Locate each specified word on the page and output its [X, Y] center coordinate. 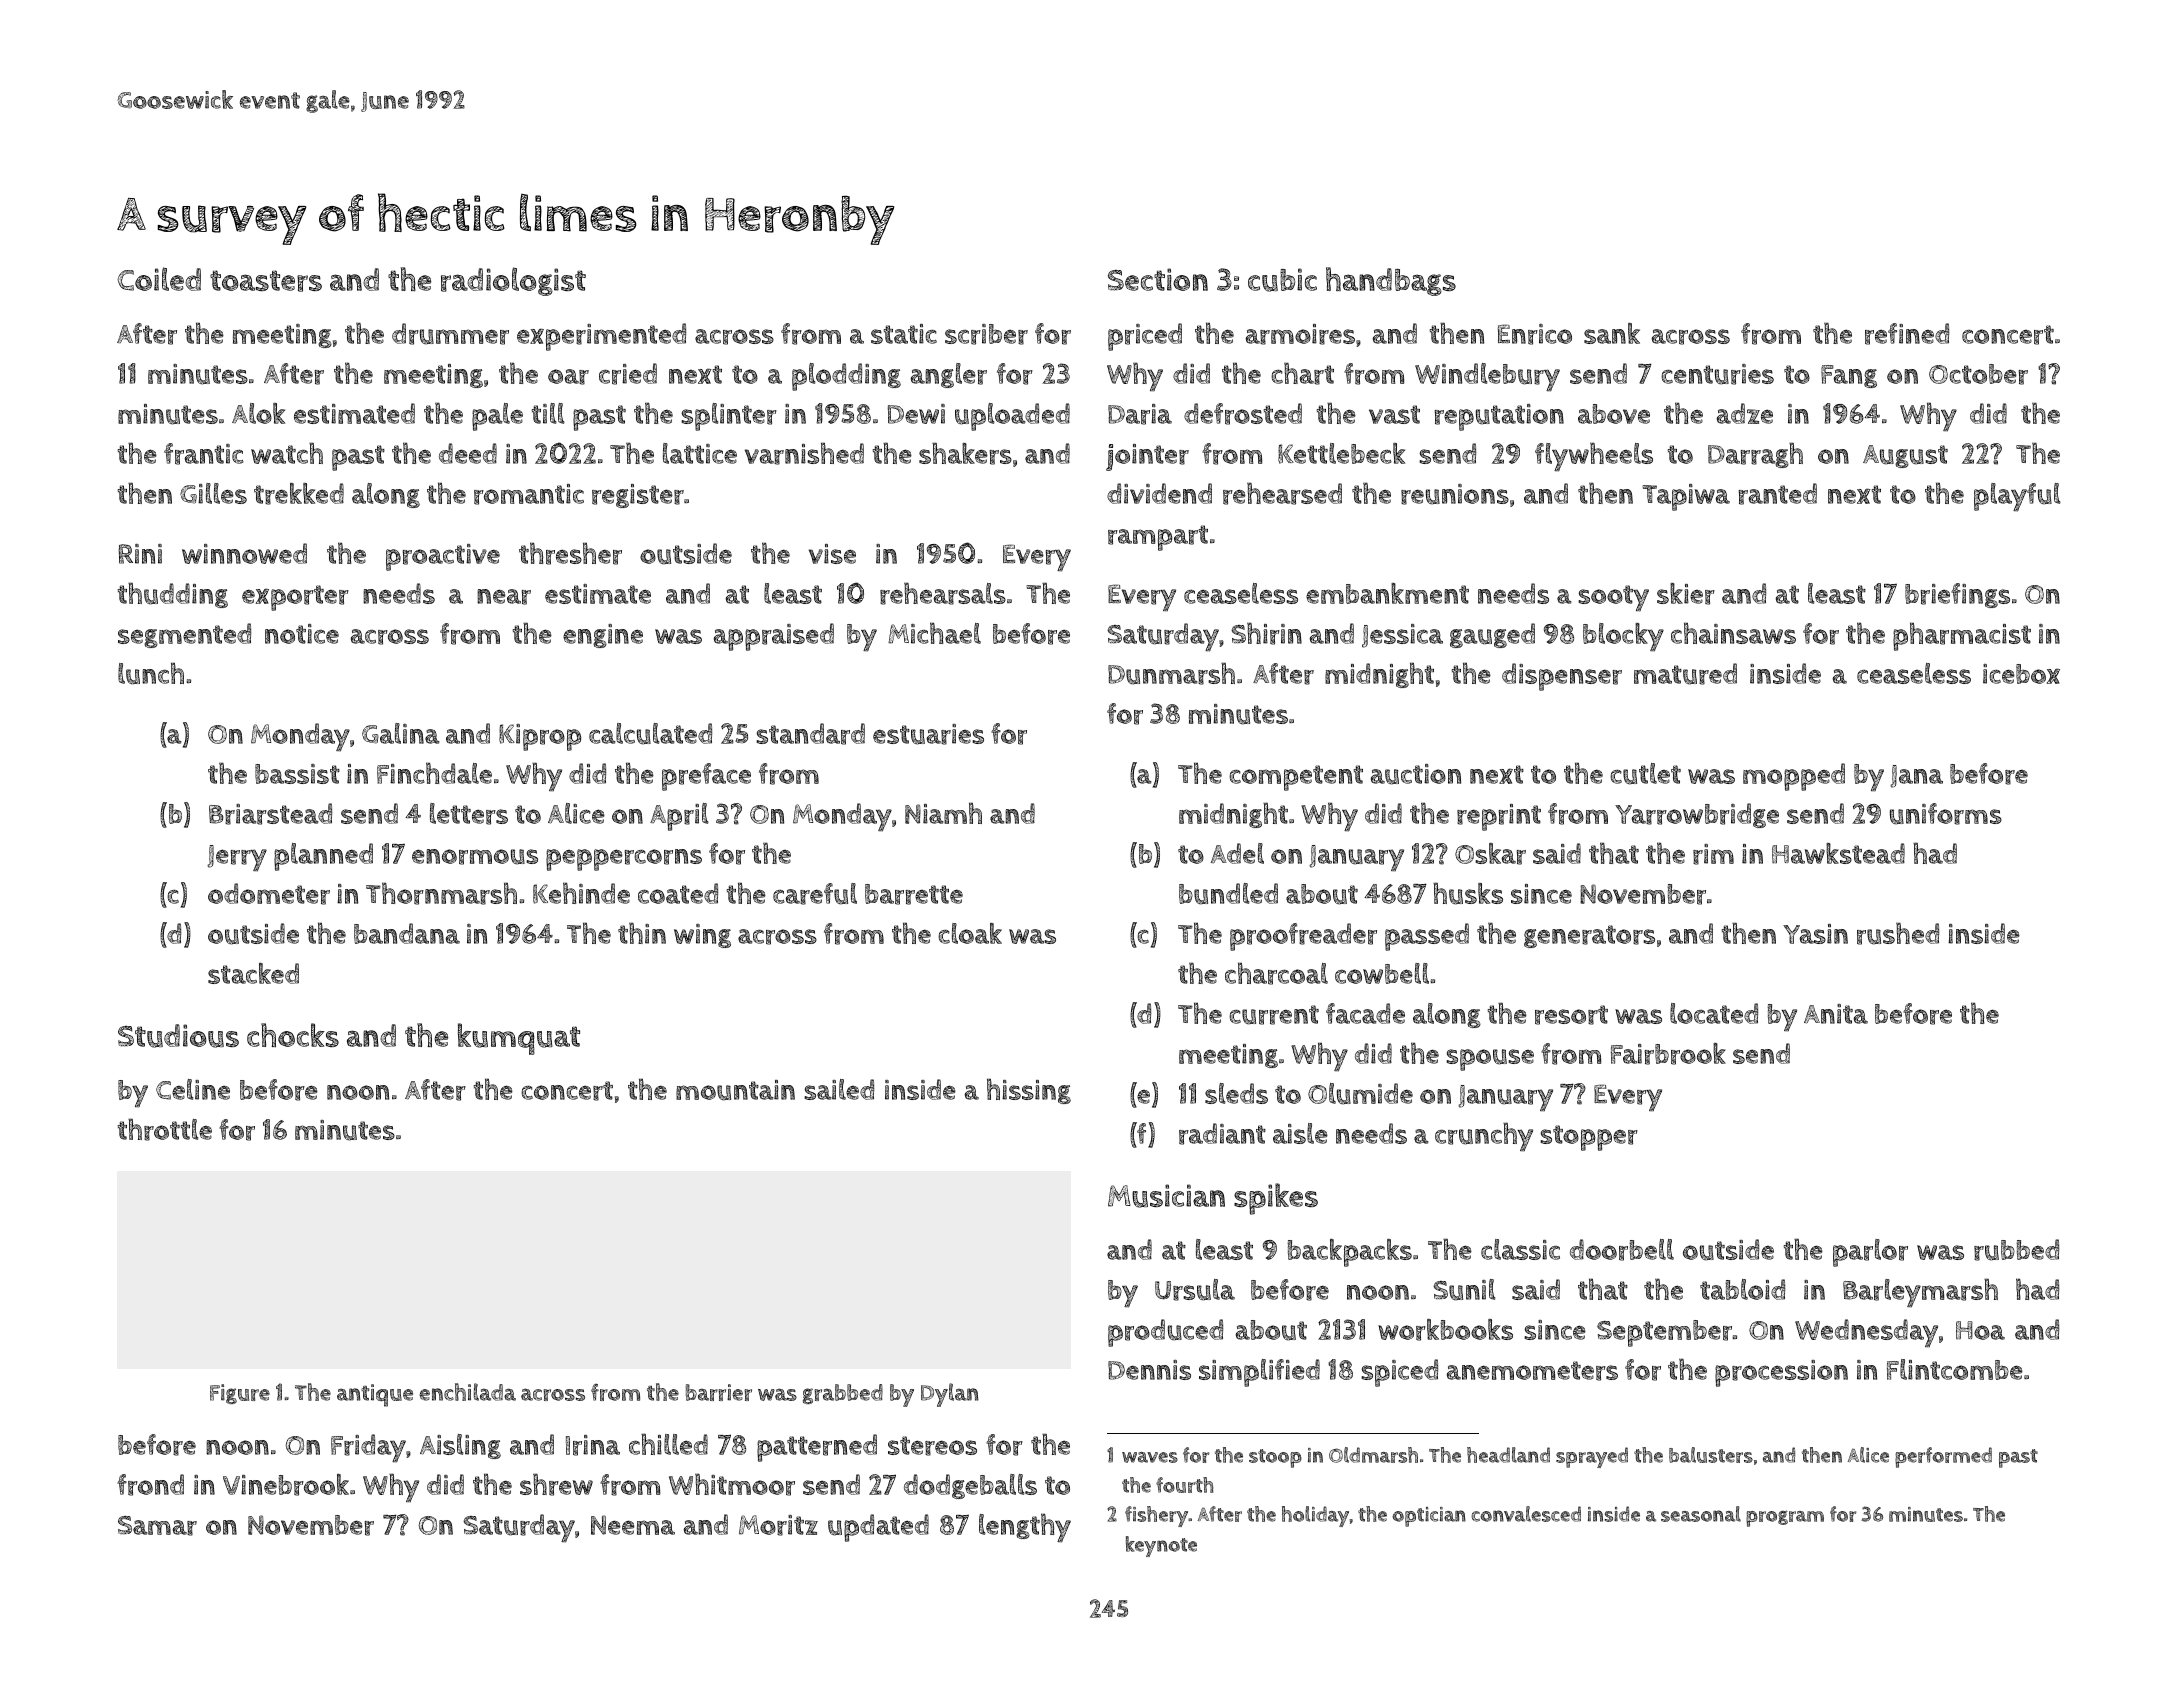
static [904, 334]
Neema [633, 1525]
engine [603, 636]
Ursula [1195, 1290]
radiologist [513, 281]
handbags [1391, 281]
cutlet [1645, 774]
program [1785, 1518]
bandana [407, 933]
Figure [240, 1394]
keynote [1161, 1546]
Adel [1237, 853]
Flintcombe [1955, 1369]
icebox [2021, 674]
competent [1296, 778]
